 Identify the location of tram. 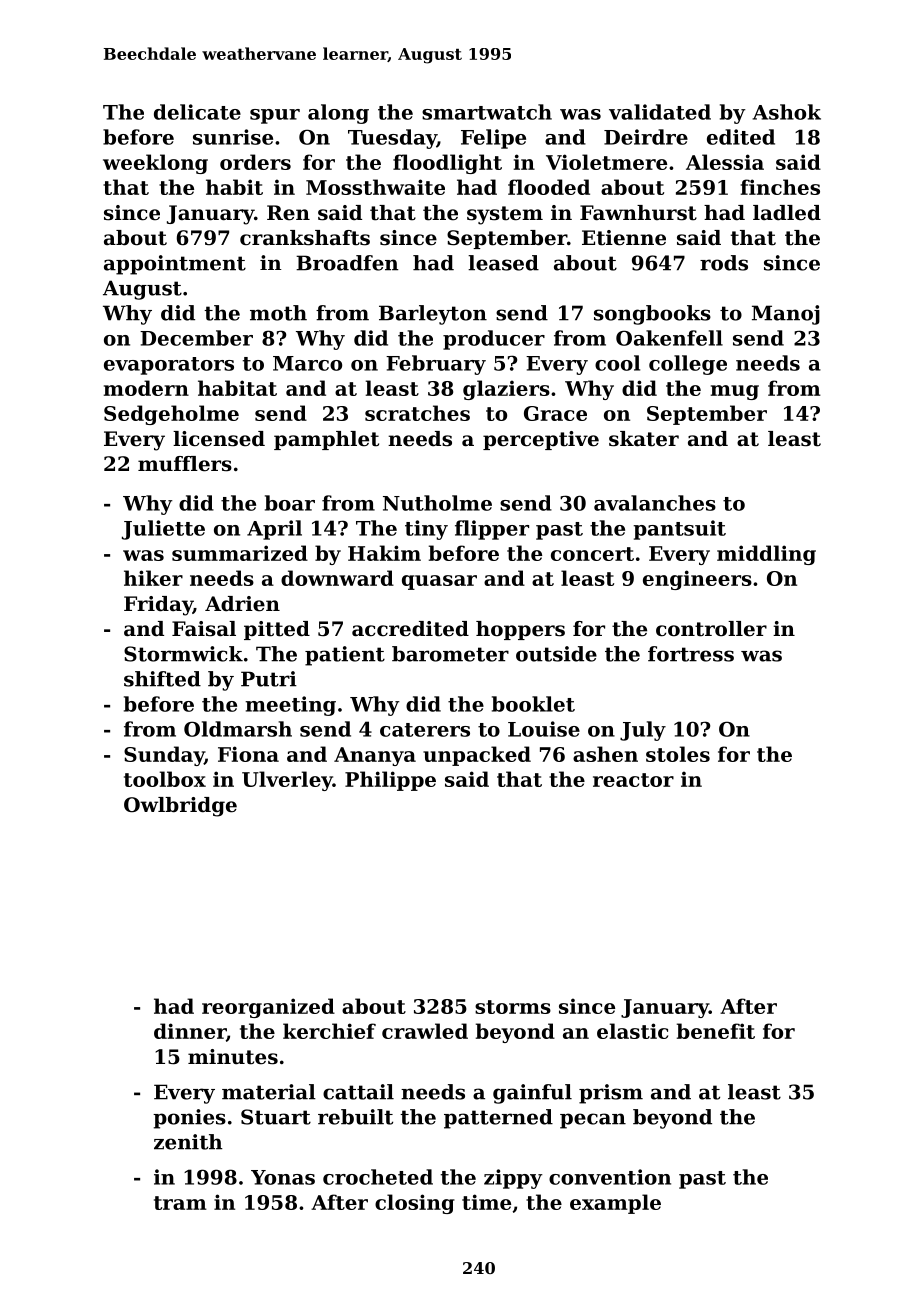
(180, 1203).
